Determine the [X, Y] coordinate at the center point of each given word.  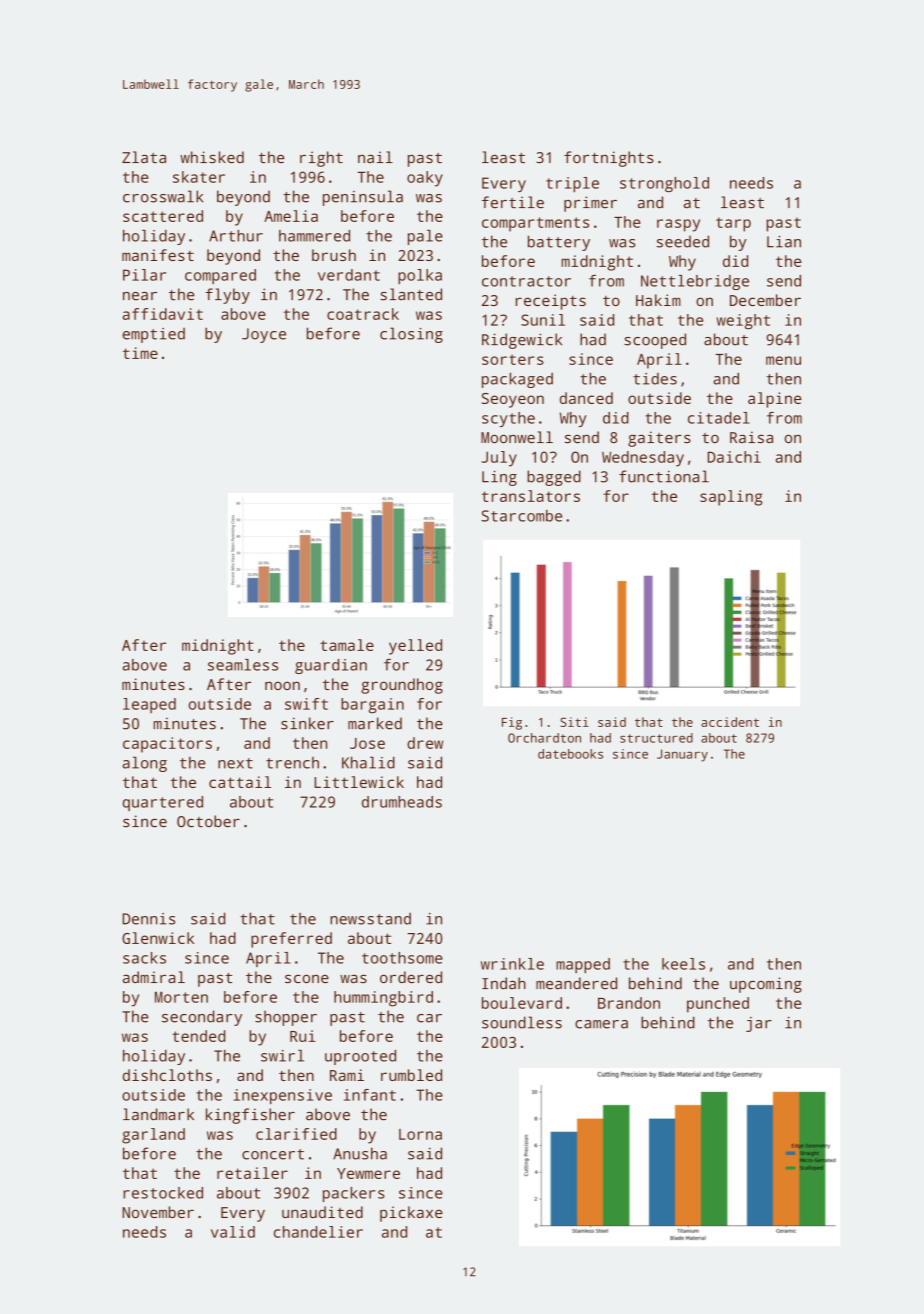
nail [375, 157]
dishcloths [167, 1075]
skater [199, 177]
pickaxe [411, 1214]
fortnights [609, 159]
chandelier [318, 1232]
